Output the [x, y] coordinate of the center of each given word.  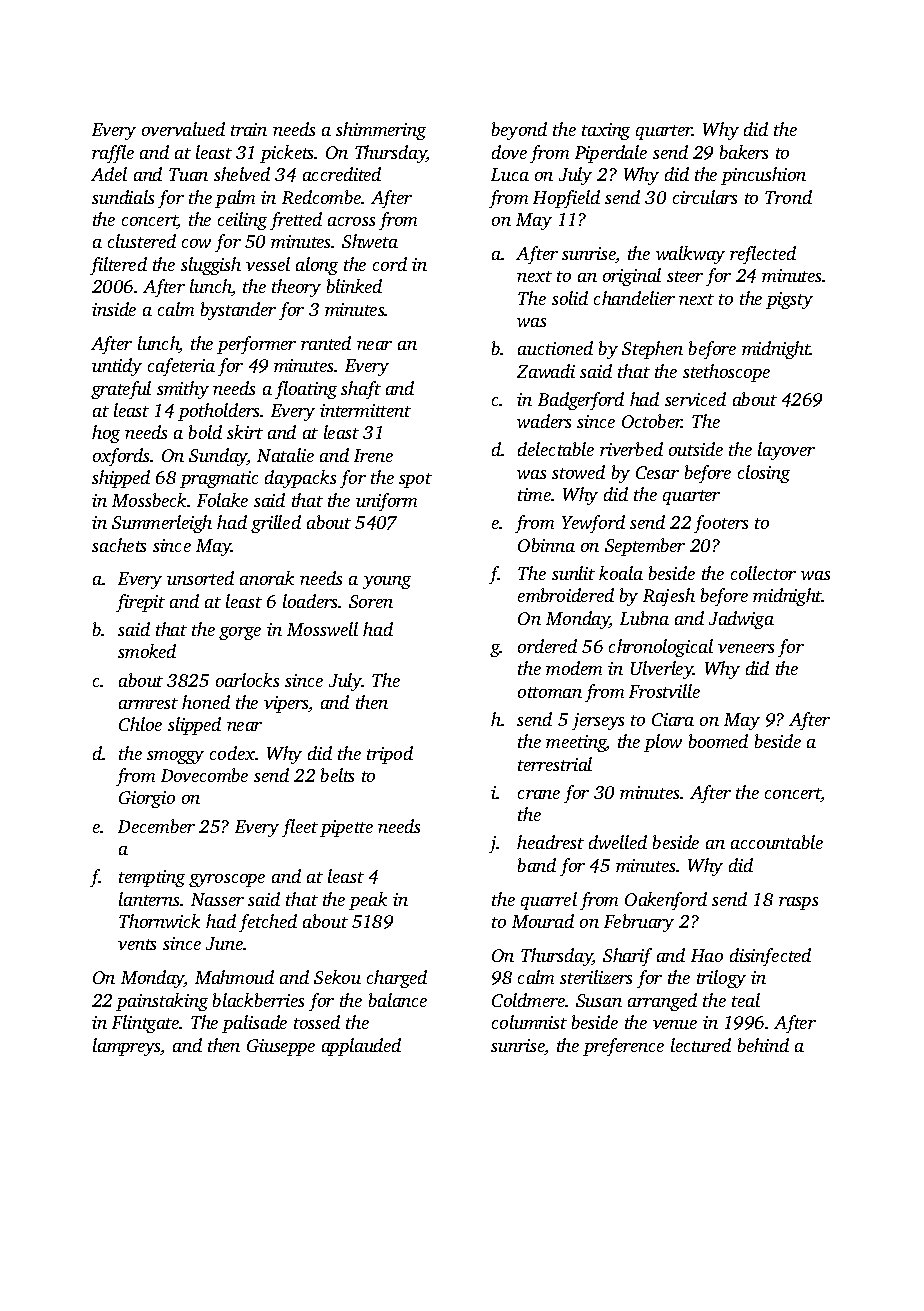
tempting [152, 878]
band [537, 865]
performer [256, 345]
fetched [268, 923]
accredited [342, 174]
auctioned [555, 348]
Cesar [657, 472]
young [387, 582]
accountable [777, 842]
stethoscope [726, 373]
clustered [142, 241]
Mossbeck [149, 500]
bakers [744, 152]
